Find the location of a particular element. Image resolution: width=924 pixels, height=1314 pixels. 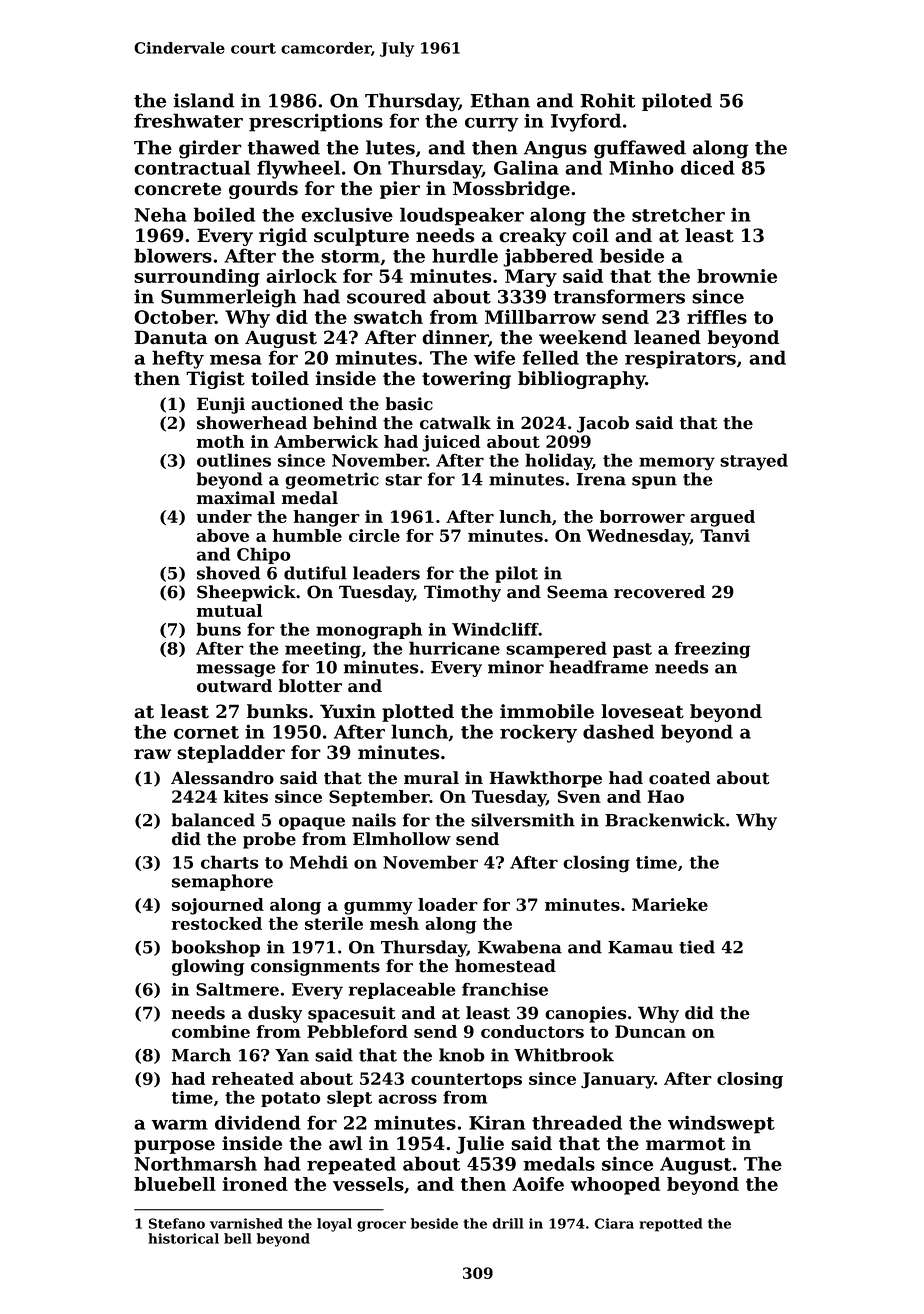

drill is located at coordinates (508, 1223).
